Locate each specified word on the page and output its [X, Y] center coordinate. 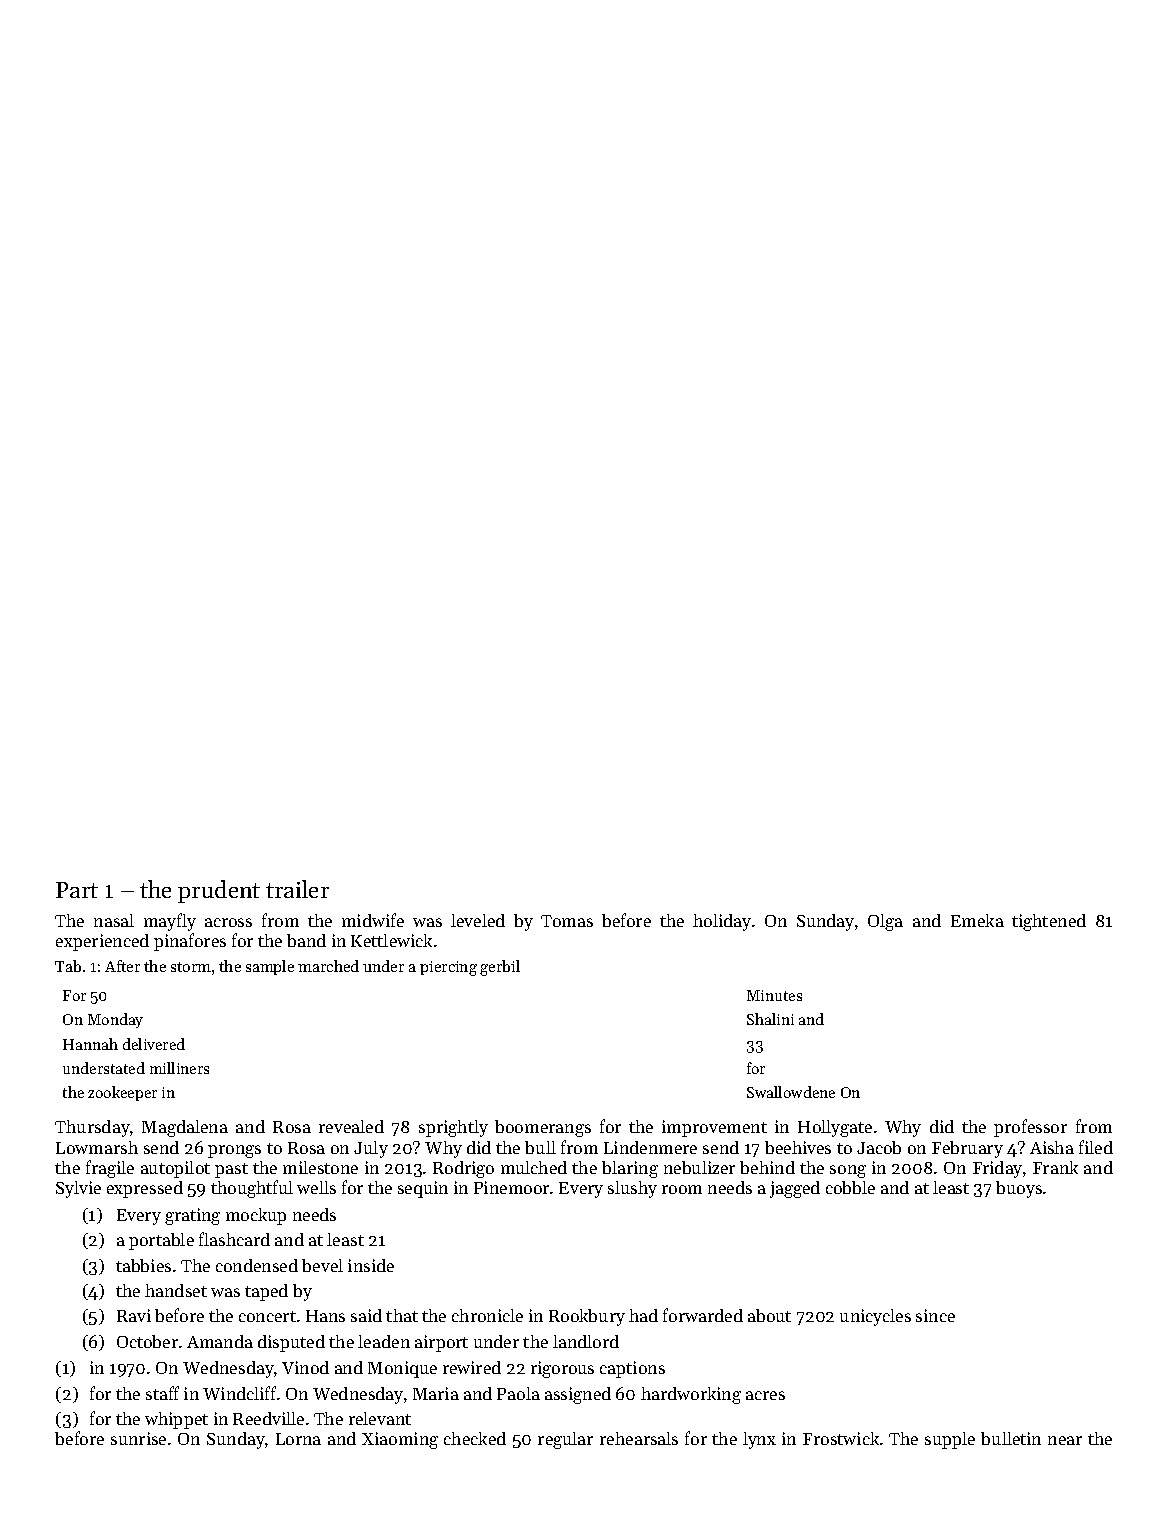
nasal [114, 920]
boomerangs [543, 1128]
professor [1030, 1128]
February [967, 1149]
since [935, 1315]
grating [192, 1216]
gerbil [500, 968]
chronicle [487, 1315]
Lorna [298, 1439]
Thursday [92, 1128]
